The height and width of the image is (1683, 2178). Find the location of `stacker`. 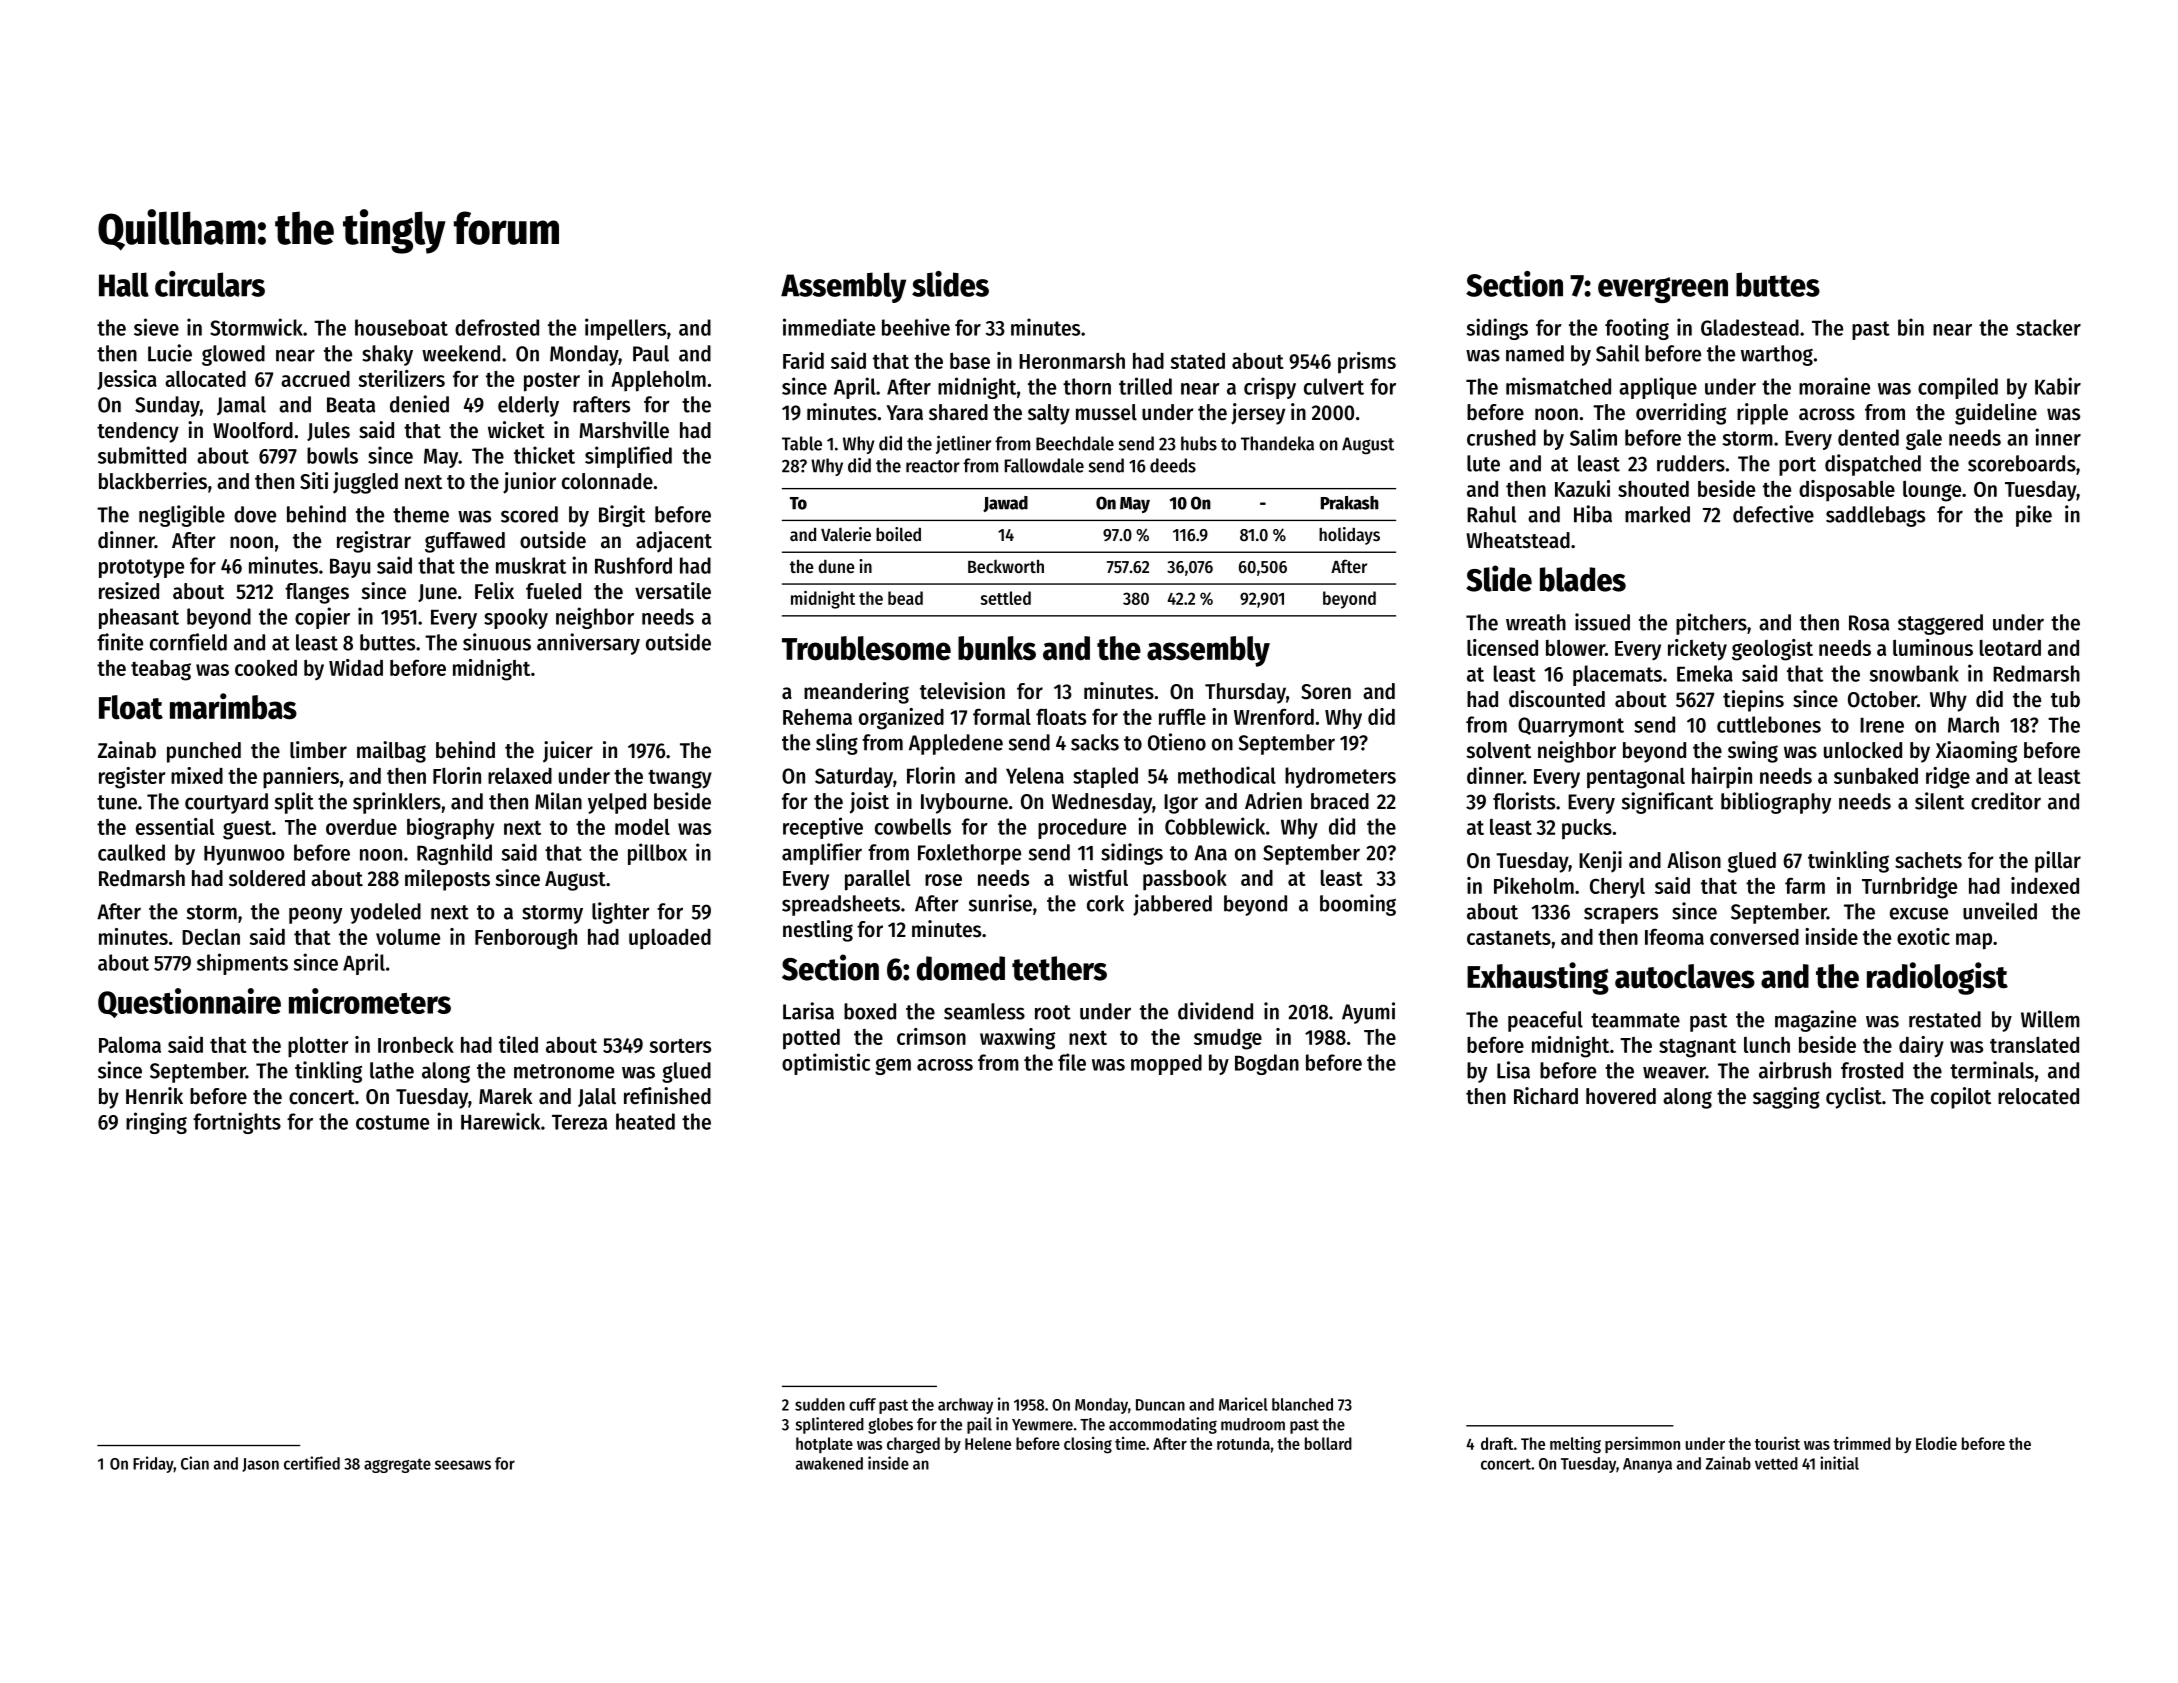

stacker is located at coordinates (2048, 327).
